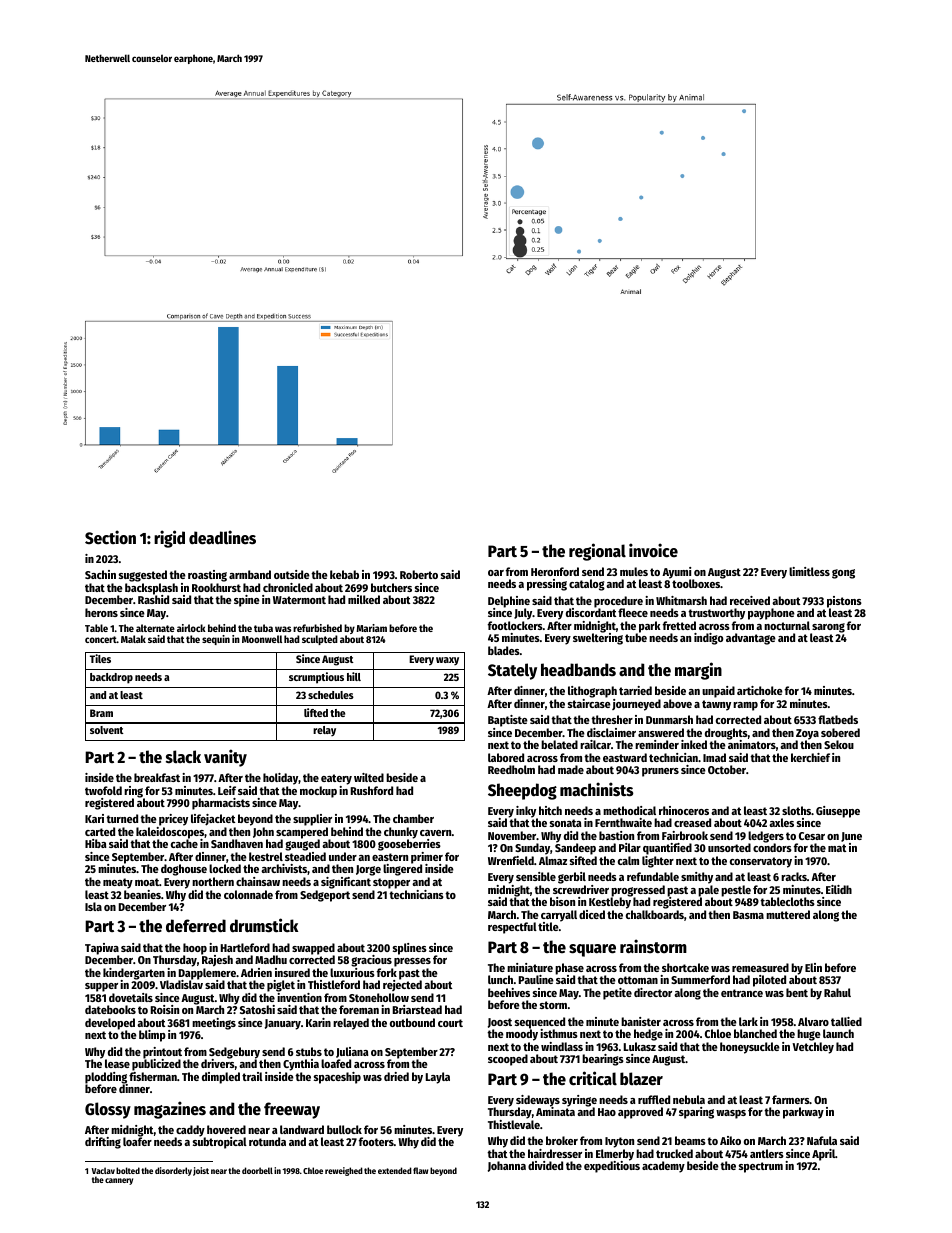  Describe the element at coordinates (809, 571) in the document. I see `limitless` at that location.
